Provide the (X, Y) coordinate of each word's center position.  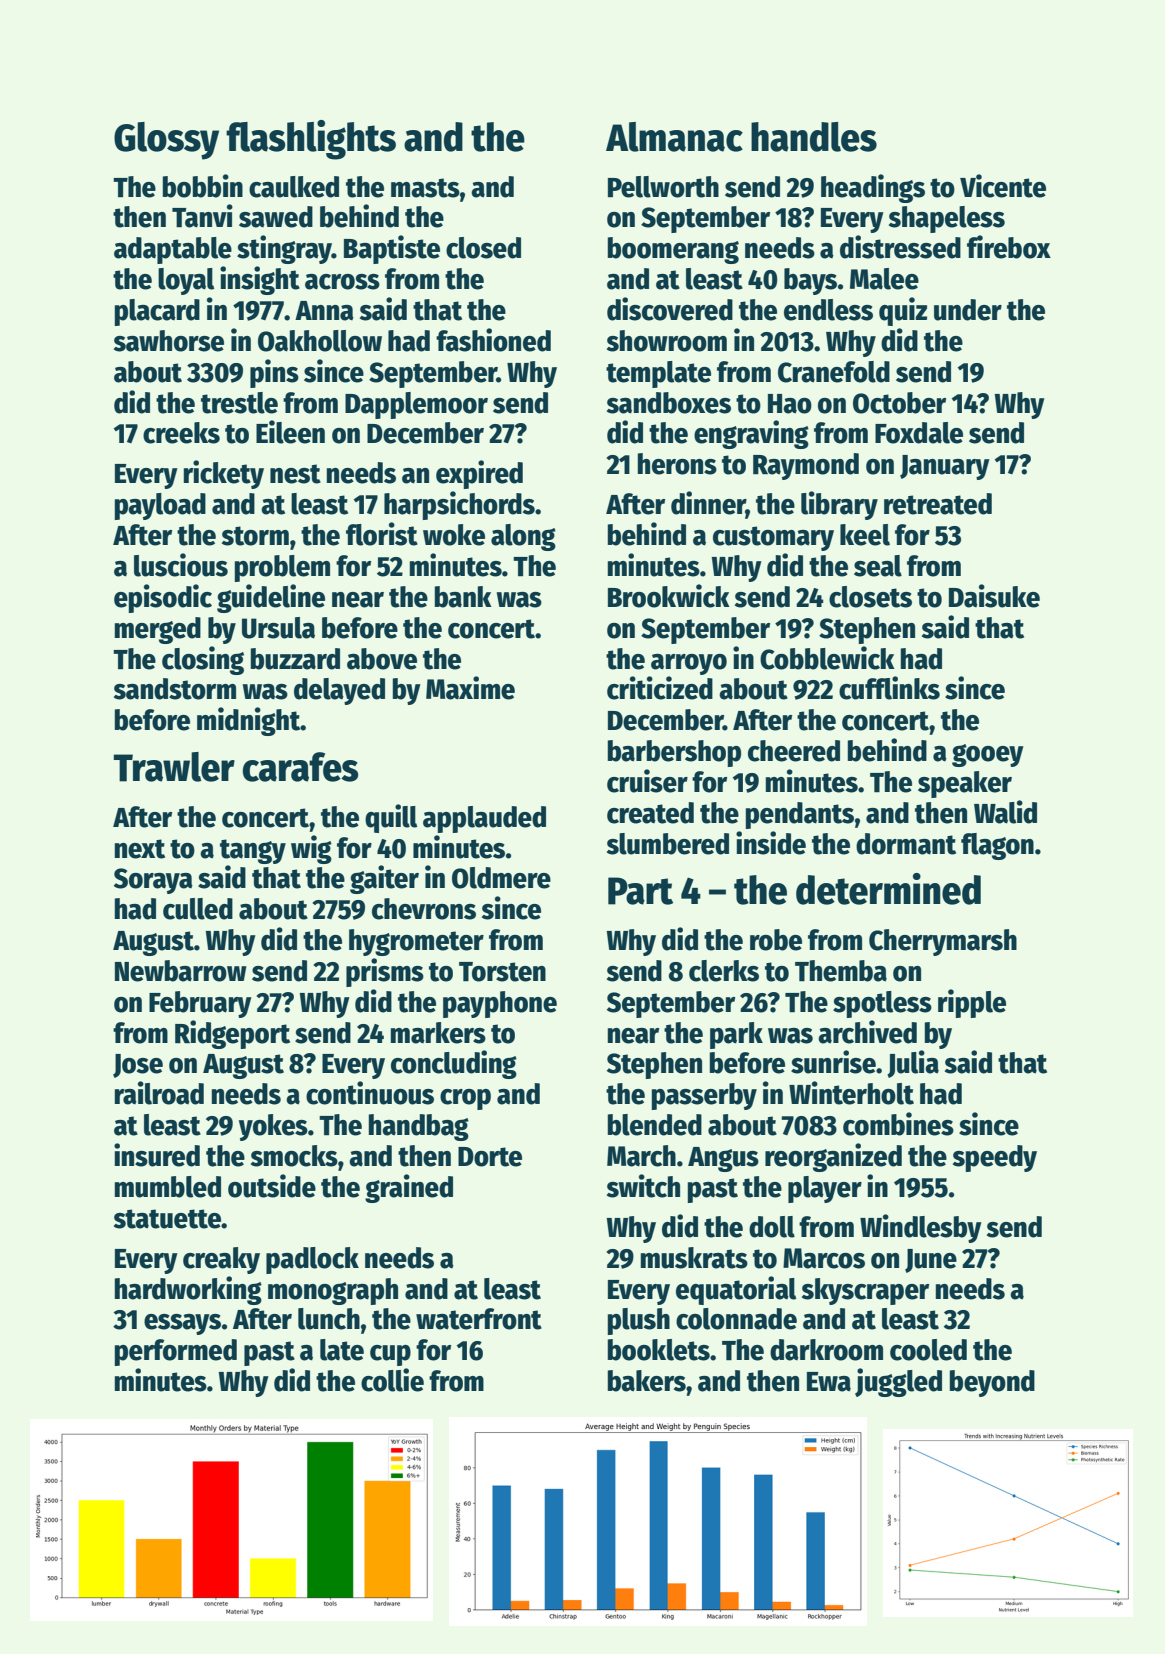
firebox (1009, 247)
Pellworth (663, 187)
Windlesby (921, 1228)
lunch (329, 1319)
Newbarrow (181, 971)
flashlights (311, 140)
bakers (646, 1381)
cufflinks (889, 688)
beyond (992, 1383)
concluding (454, 1064)
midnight (249, 721)
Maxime (470, 688)
